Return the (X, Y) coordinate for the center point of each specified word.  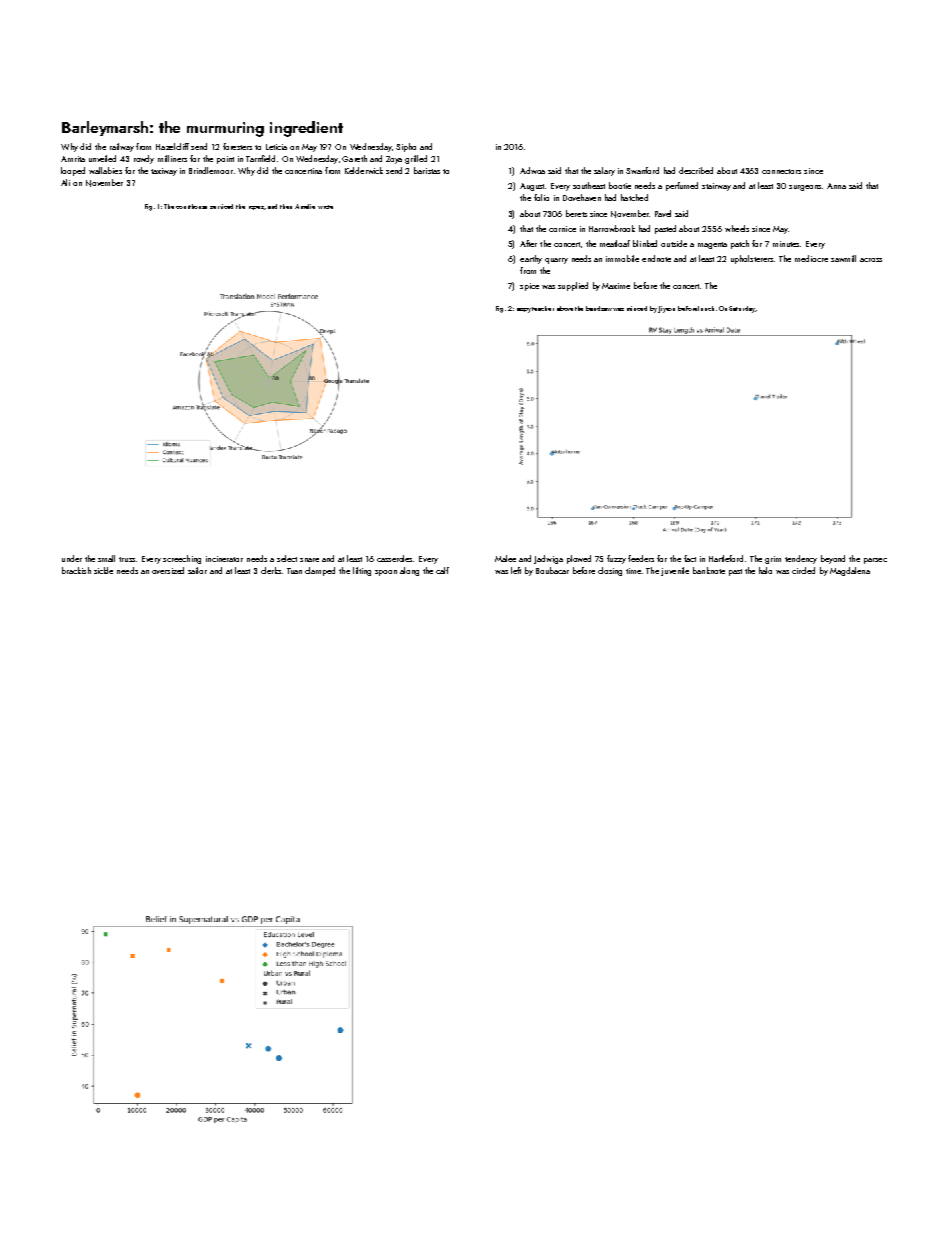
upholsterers (752, 259)
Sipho (406, 147)
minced (637, 308)
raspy (524, 310)
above (565, 308)
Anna (836, 186)
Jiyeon (666, 309)
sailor (197, 570)
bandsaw (599, 308)
